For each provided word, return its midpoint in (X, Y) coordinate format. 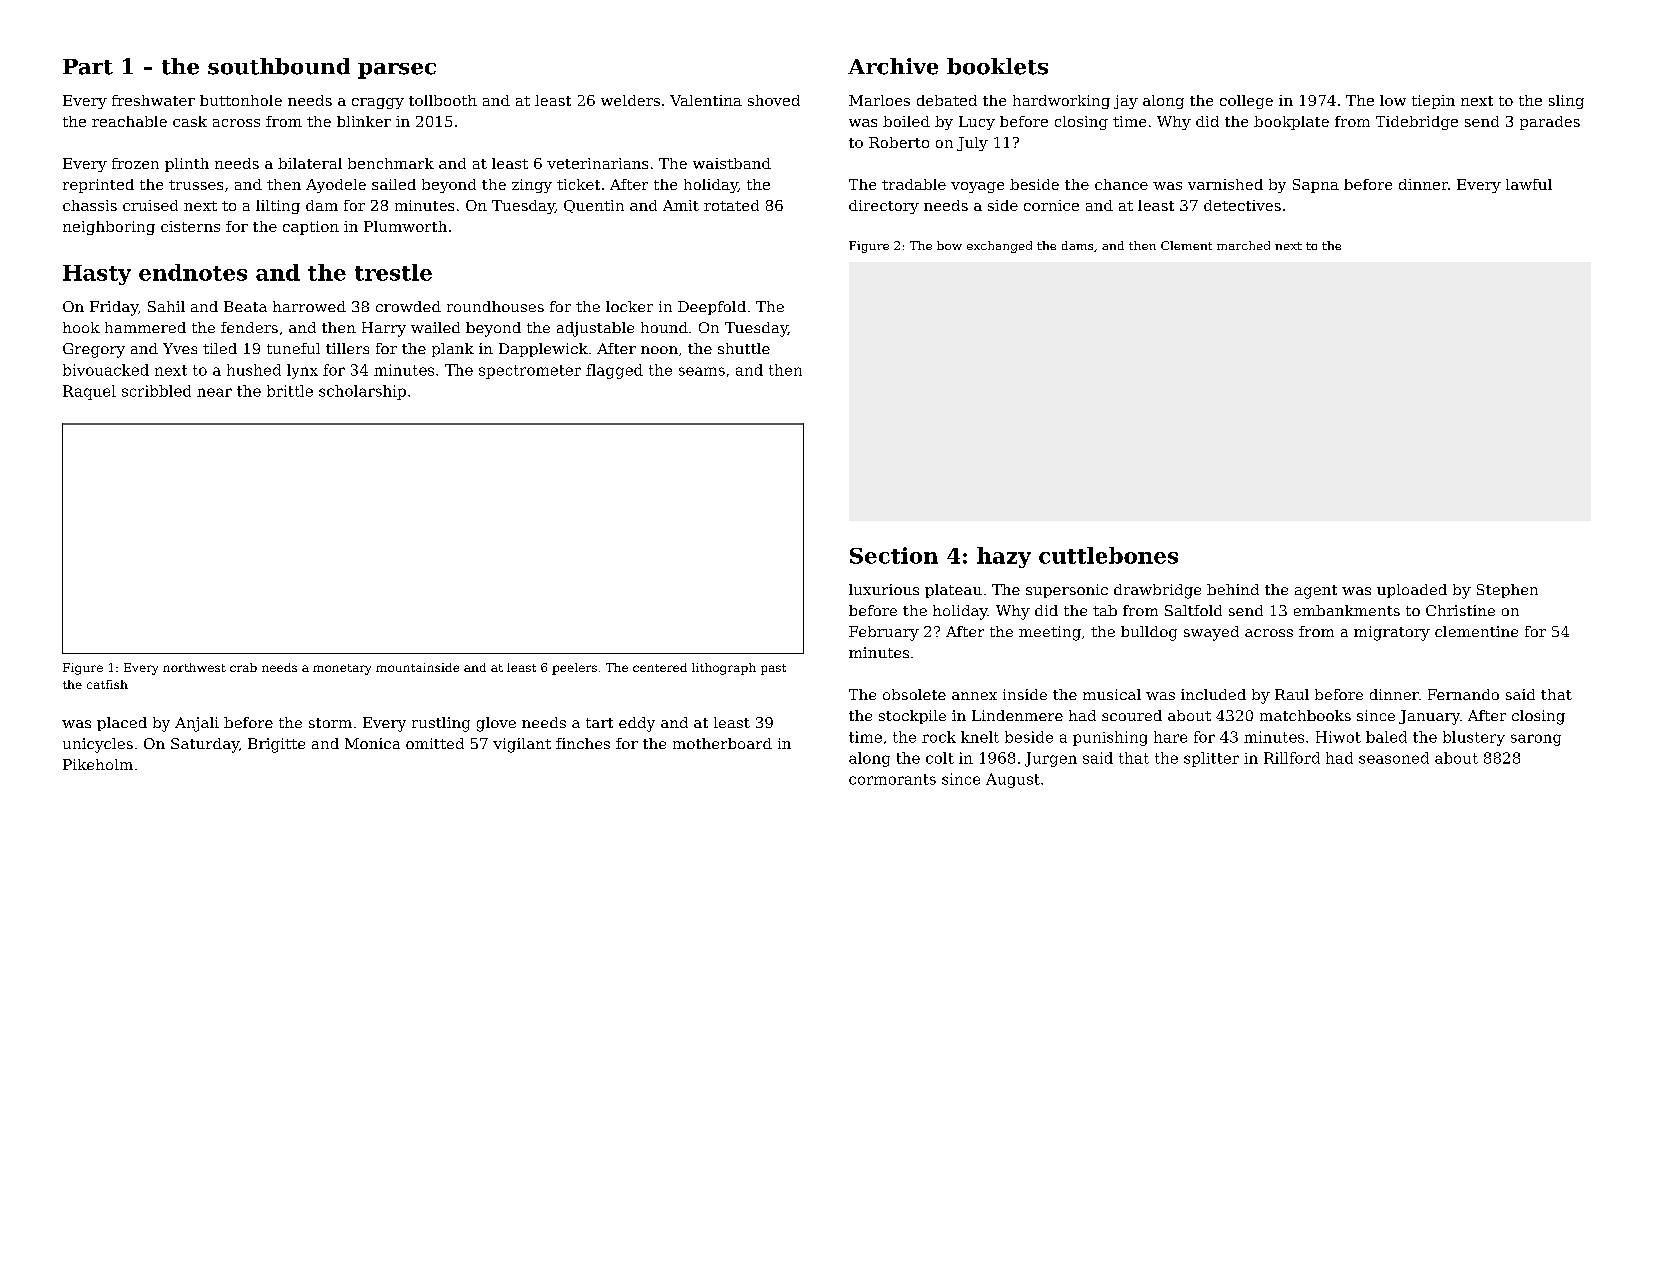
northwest (194, 667)
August (1013, 780)
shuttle (744, 348)
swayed (1211, 633)
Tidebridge (1417, 123)
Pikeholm (98, 764)
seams (702, 371)
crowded (408, 306)
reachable (129, 121)
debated (947, 100)
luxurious (884, 589)
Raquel (89, 392)
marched (1243, 245)
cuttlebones (1108, 555)
